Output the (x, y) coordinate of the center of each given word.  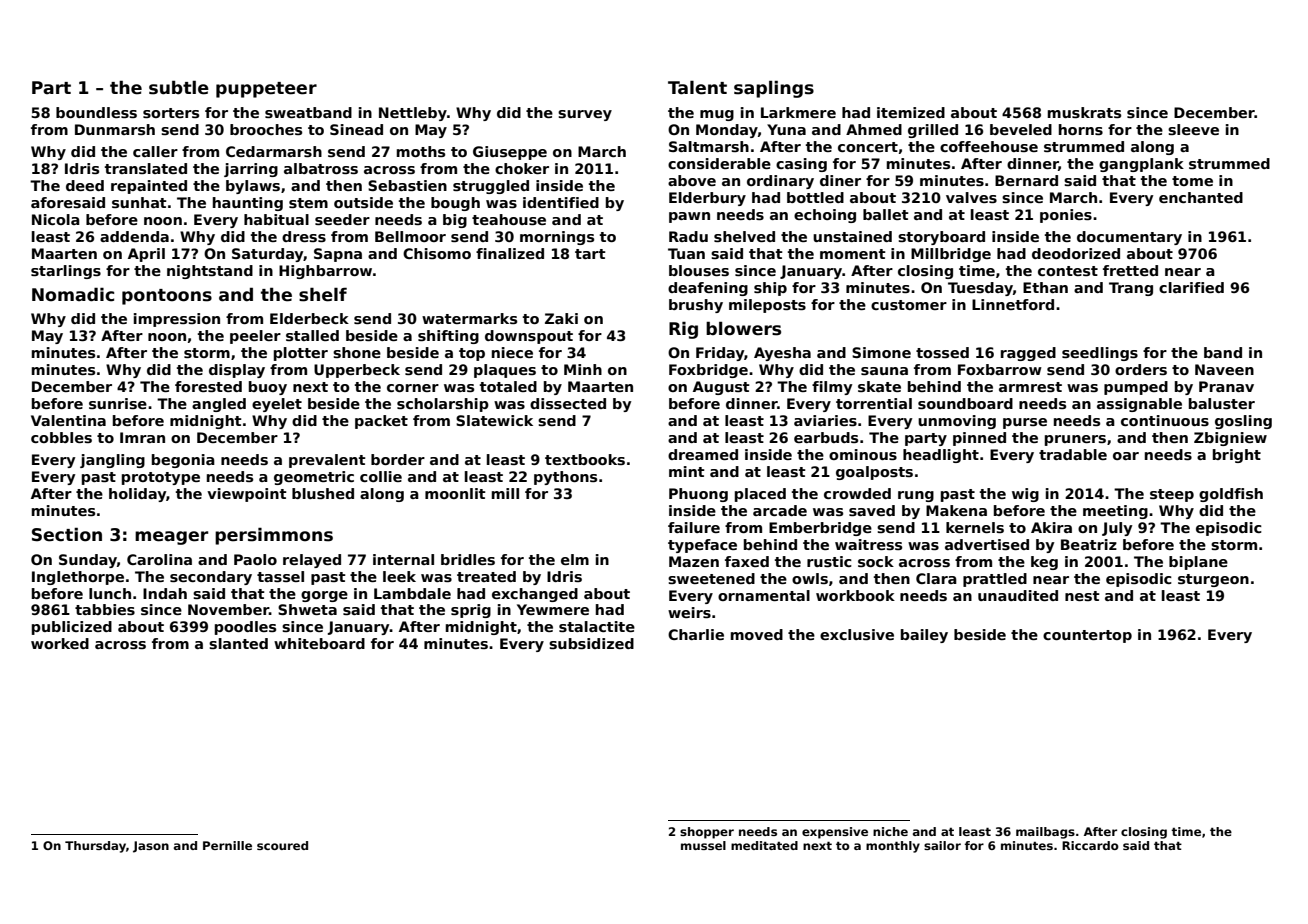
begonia (183, 461)
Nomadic (73, 295)
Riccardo (1090, 845)
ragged (1028, 354)
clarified (1191, 287)
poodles (245, 628)
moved (757, 634)
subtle (179, 87)
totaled (508, 386)
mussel (703, 845)
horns (1081, 129)
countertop (1087, 636)
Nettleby (413, 114)
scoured (282, 845)
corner (413, 388)
